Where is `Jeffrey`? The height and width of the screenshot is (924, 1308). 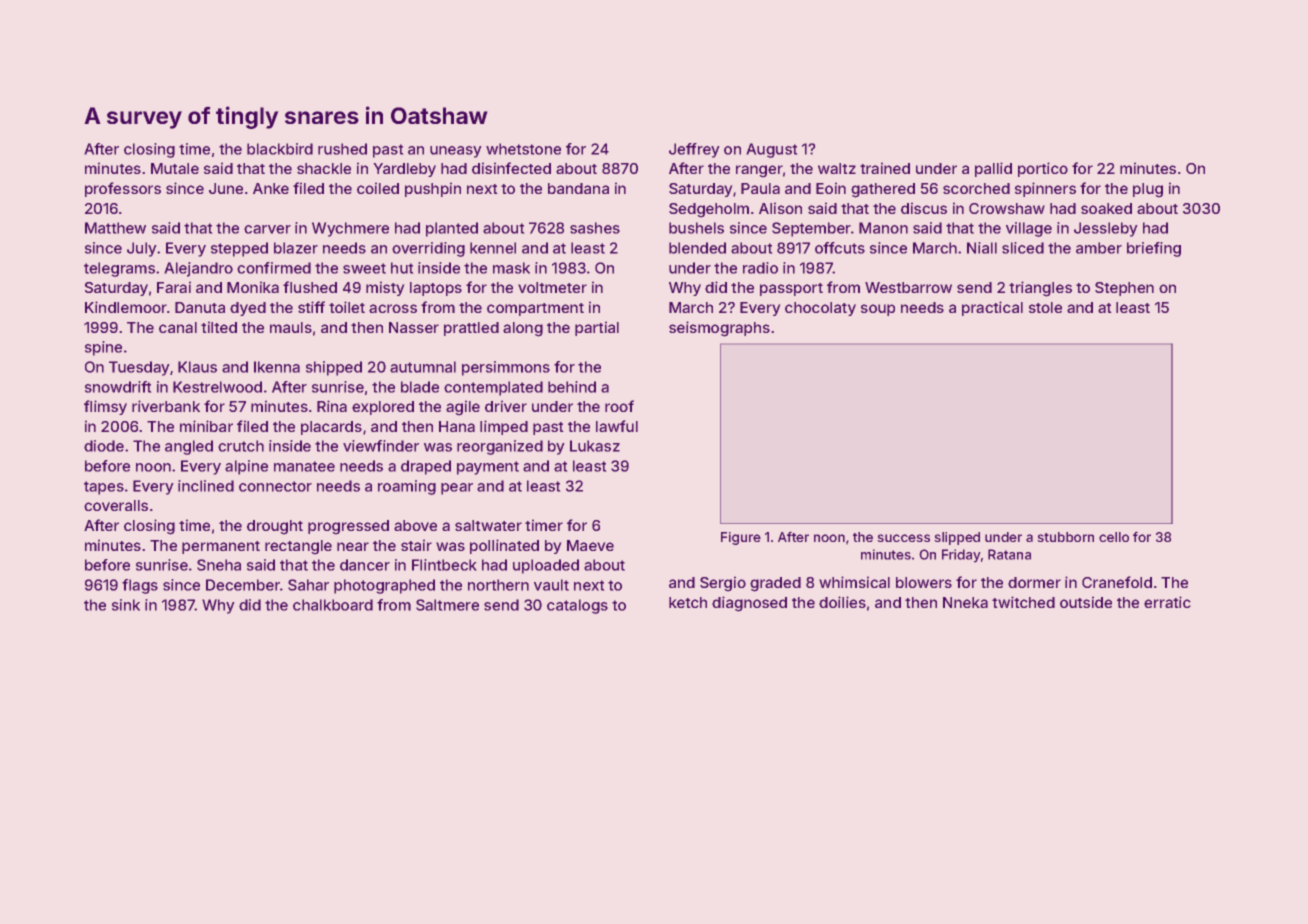
Jeffrey is located at coordinates (694, 150).
